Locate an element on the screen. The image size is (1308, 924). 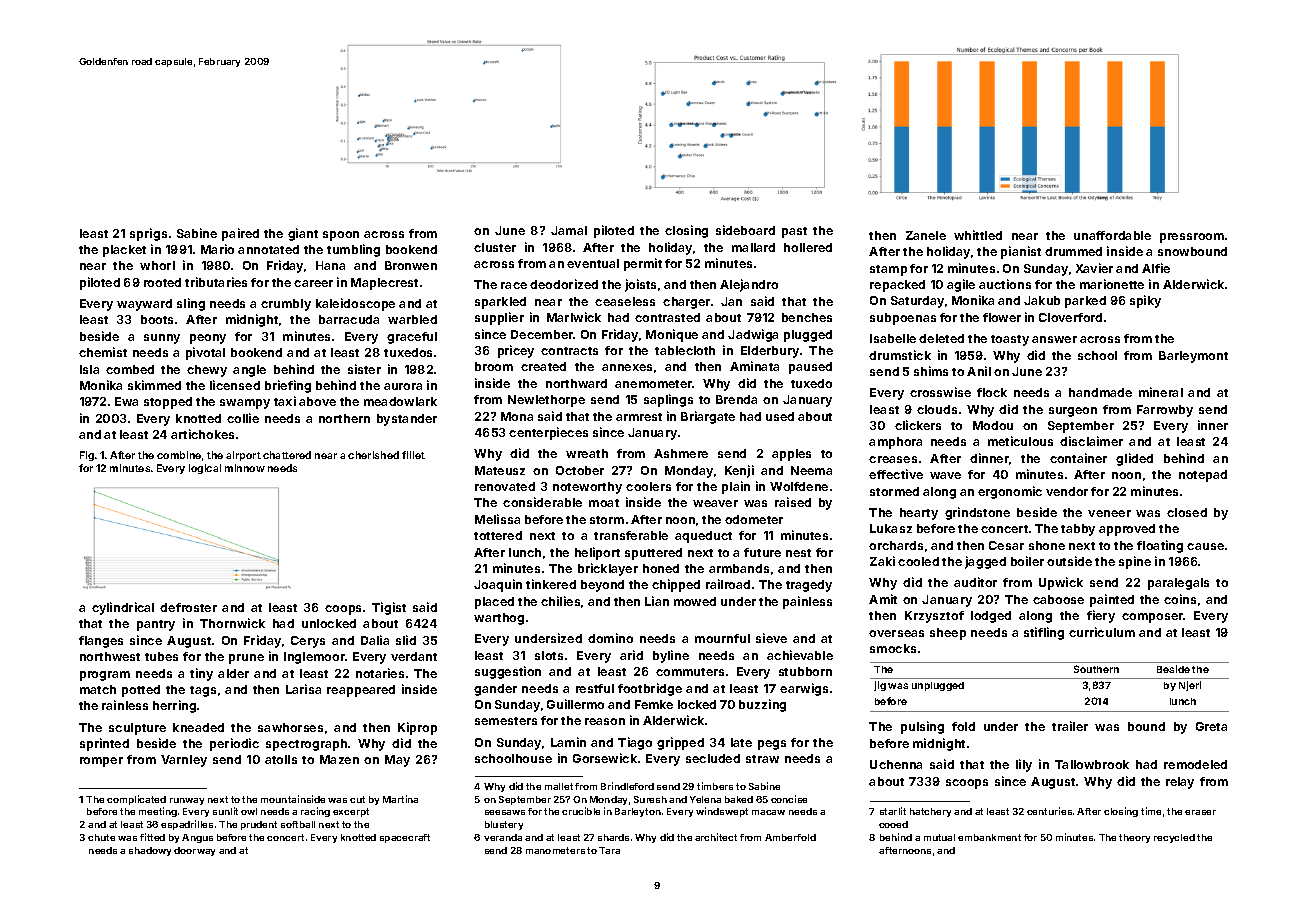
Jamal is located at coordinates (569, 230).
